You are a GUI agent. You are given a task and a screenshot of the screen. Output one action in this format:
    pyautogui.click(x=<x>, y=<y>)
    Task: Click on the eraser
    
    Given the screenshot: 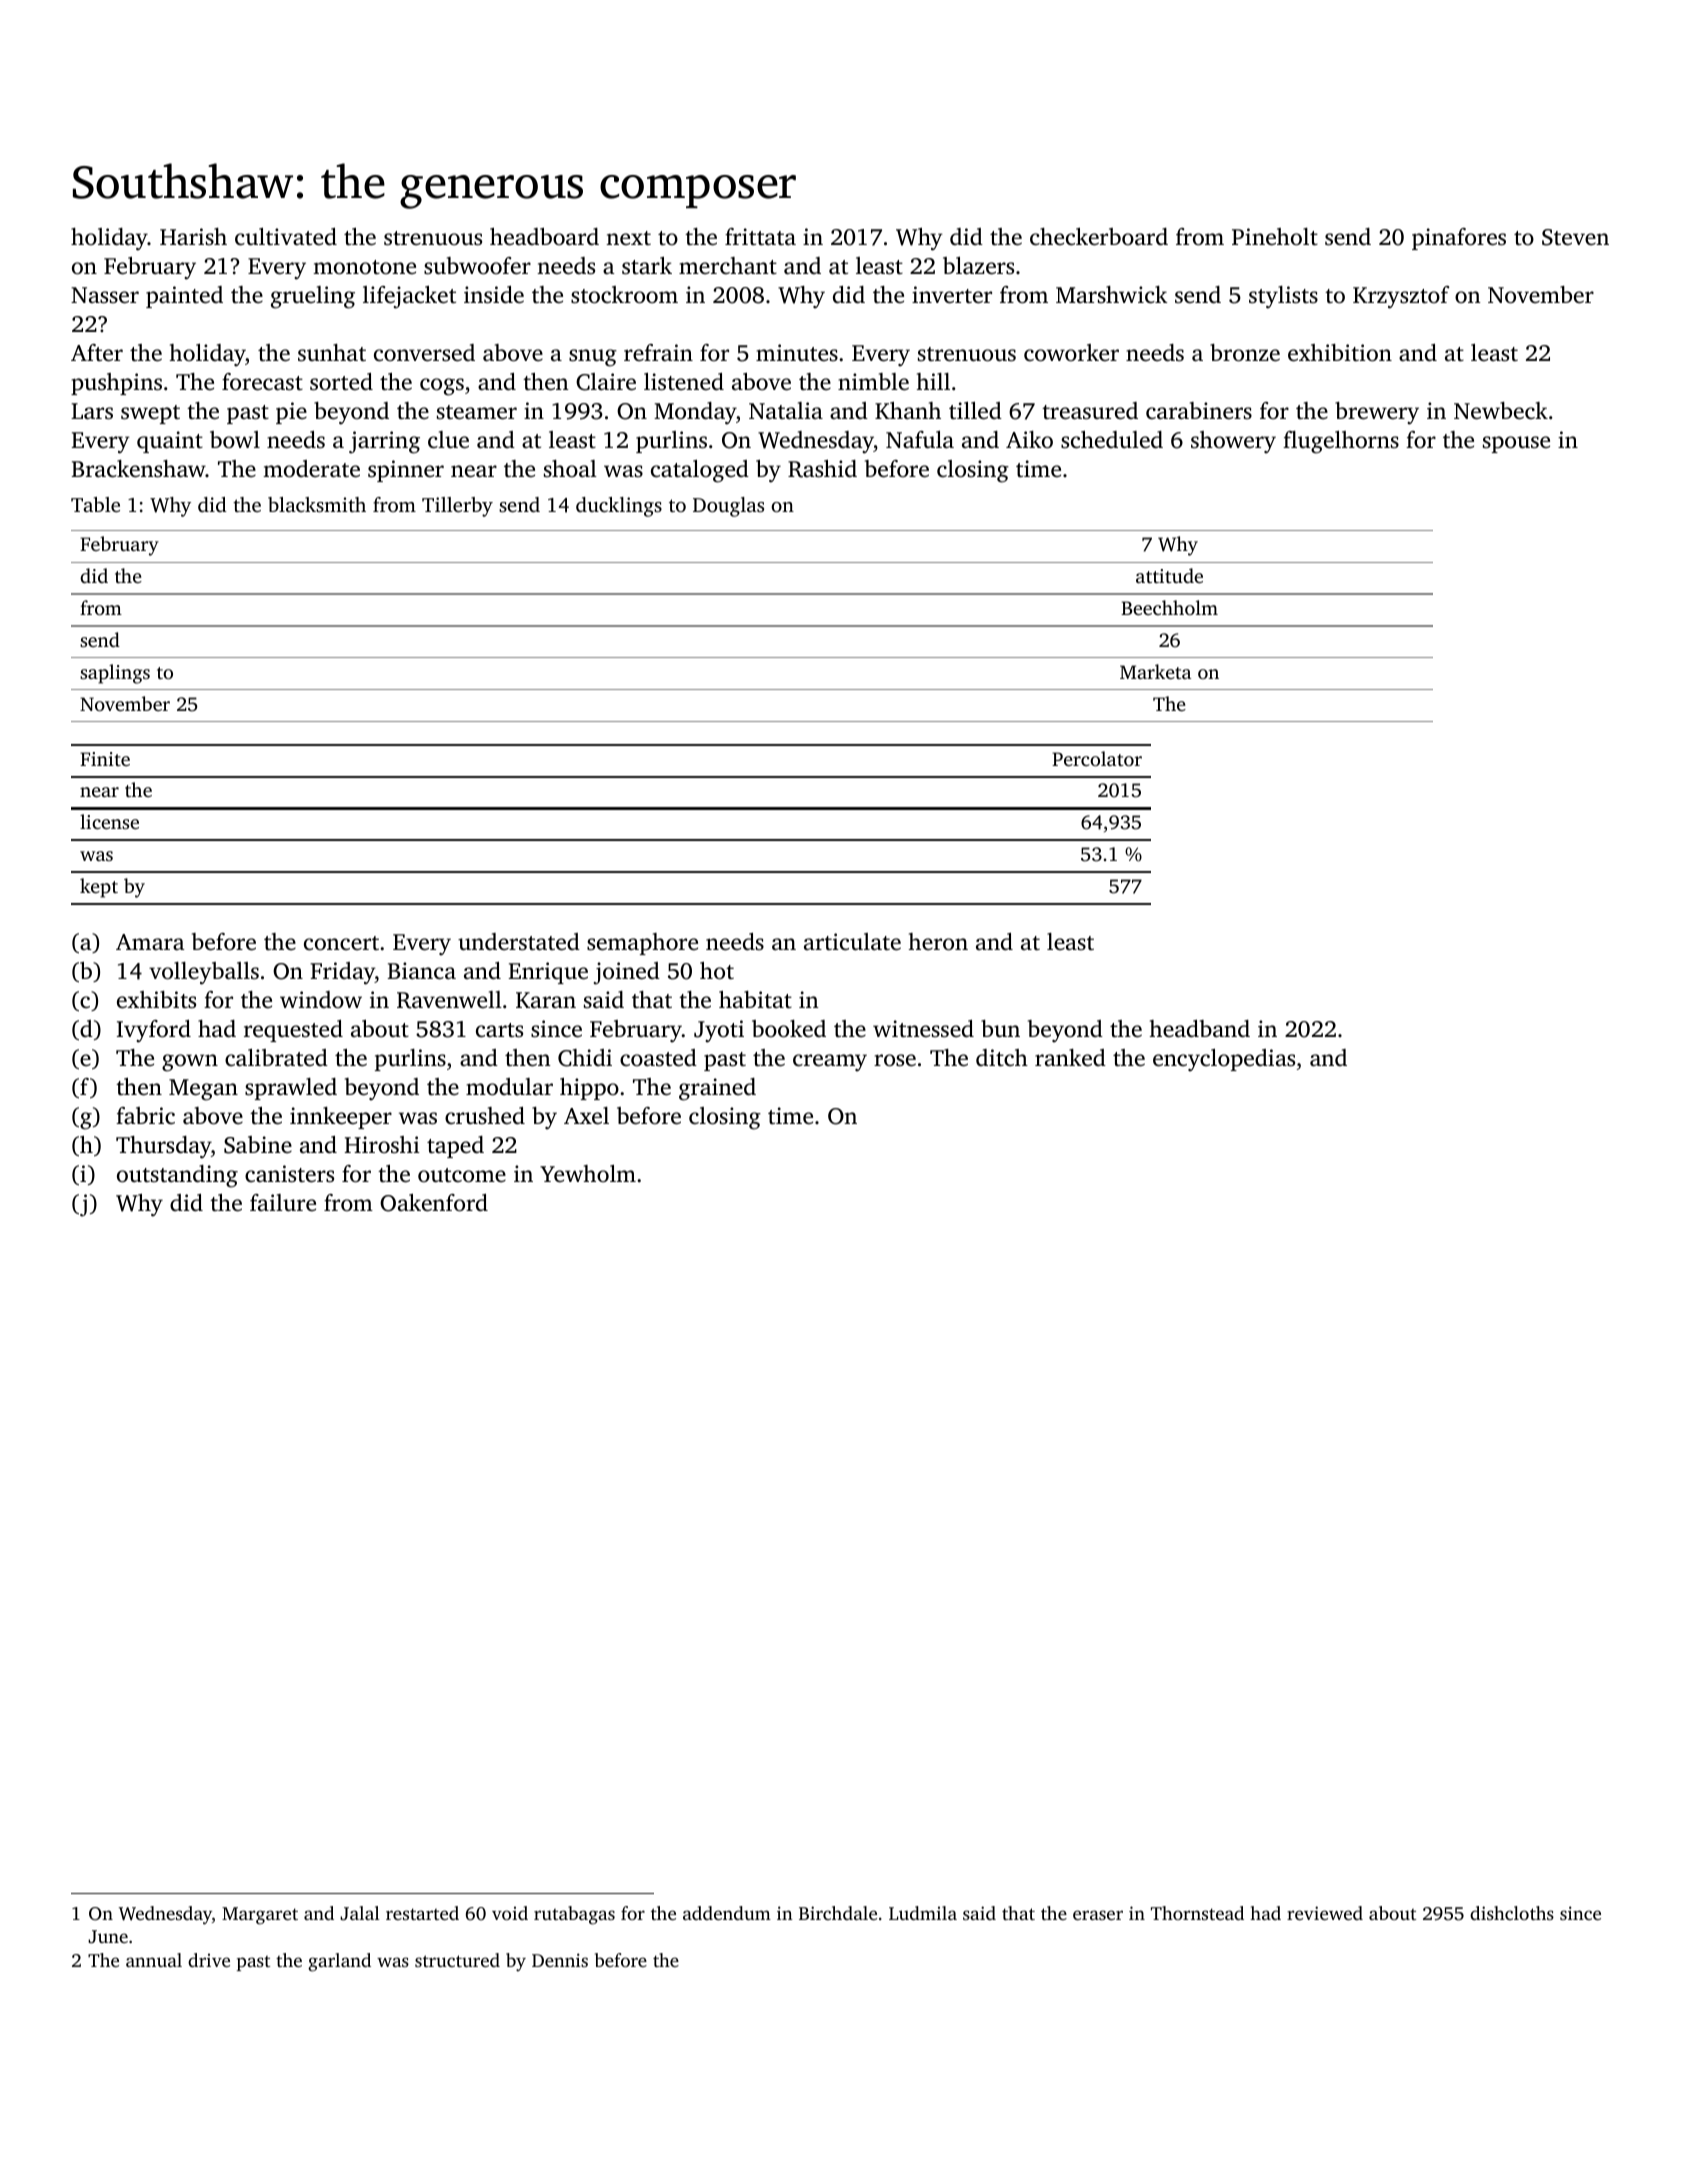 What is the action you would take?
    pyautogui.click(x=1098, y=1915)
